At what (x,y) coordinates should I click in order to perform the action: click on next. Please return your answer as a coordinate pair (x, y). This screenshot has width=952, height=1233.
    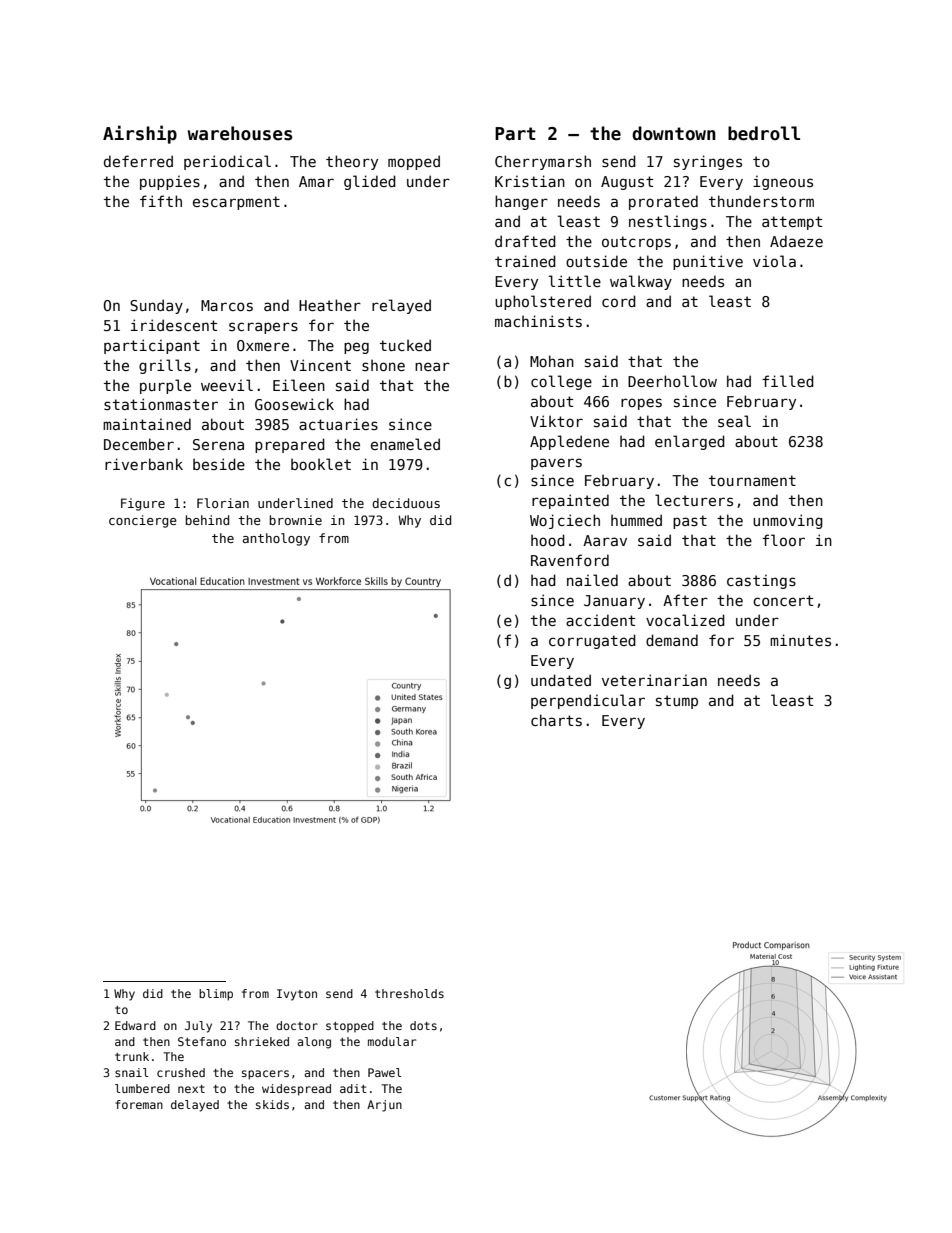
    Looking at the image, I should click on (191, 1089).
